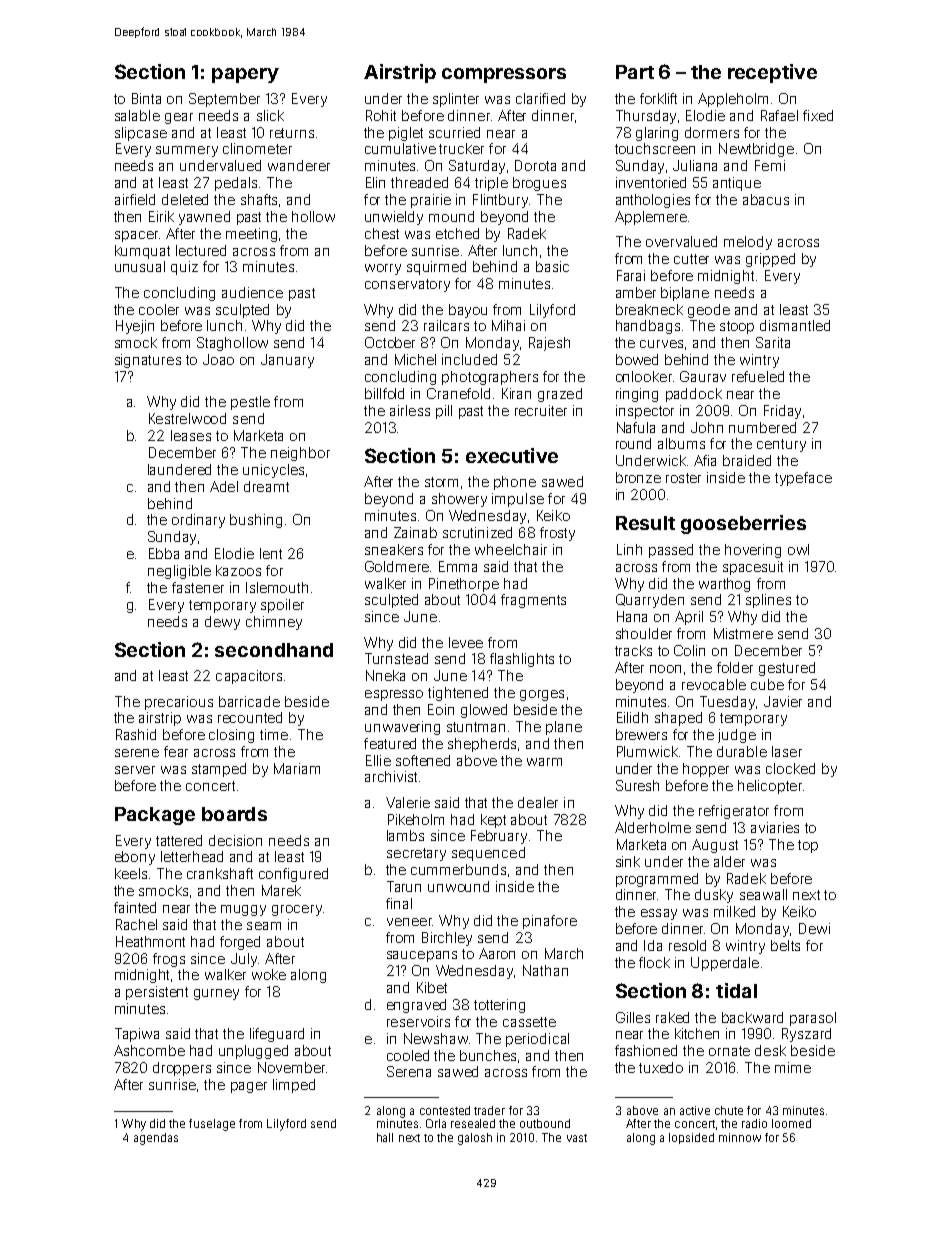 This document has width=952, height=1233. I want to click on dismantled, so click(795, 325).
